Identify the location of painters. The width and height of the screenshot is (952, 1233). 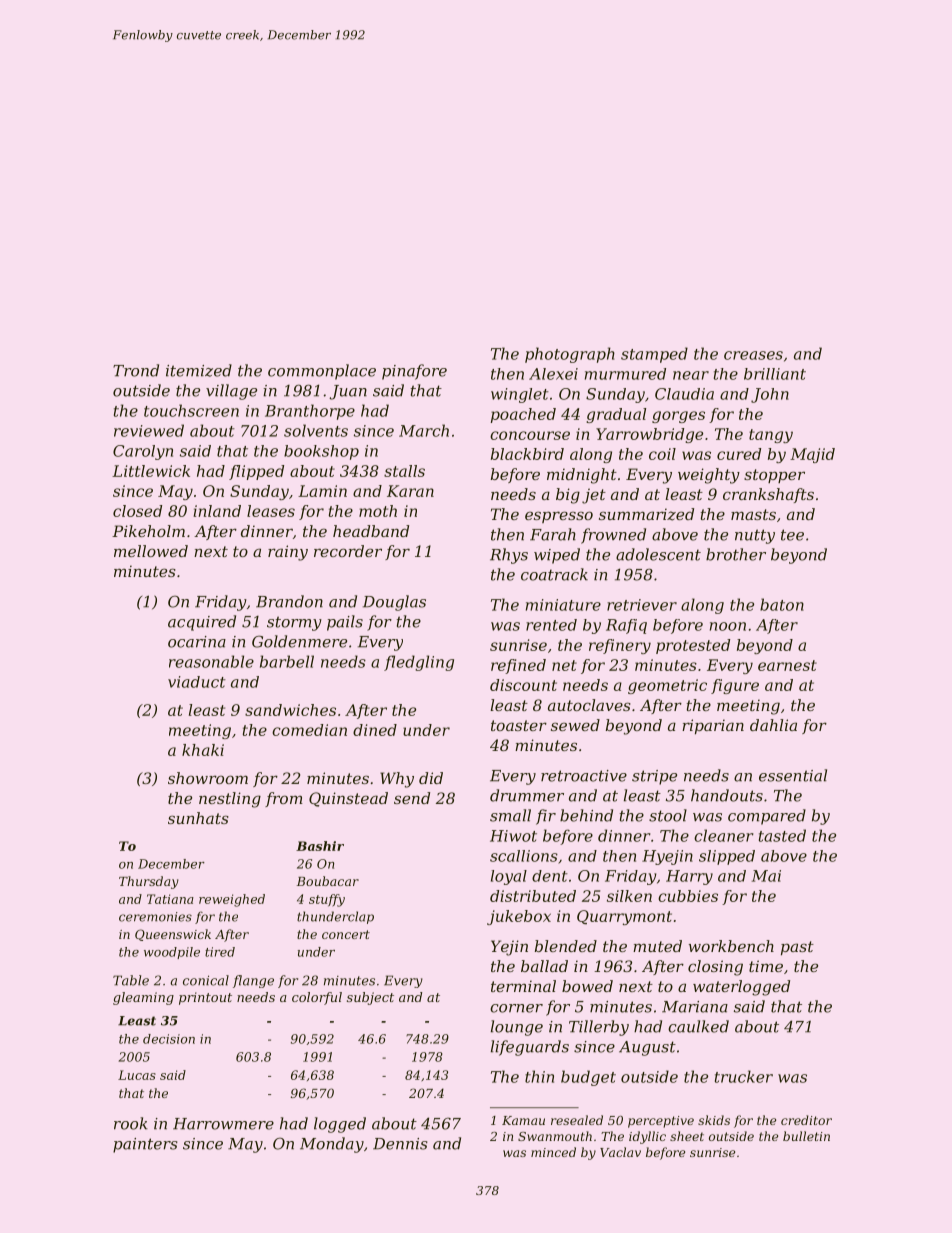
(145, 1145).
